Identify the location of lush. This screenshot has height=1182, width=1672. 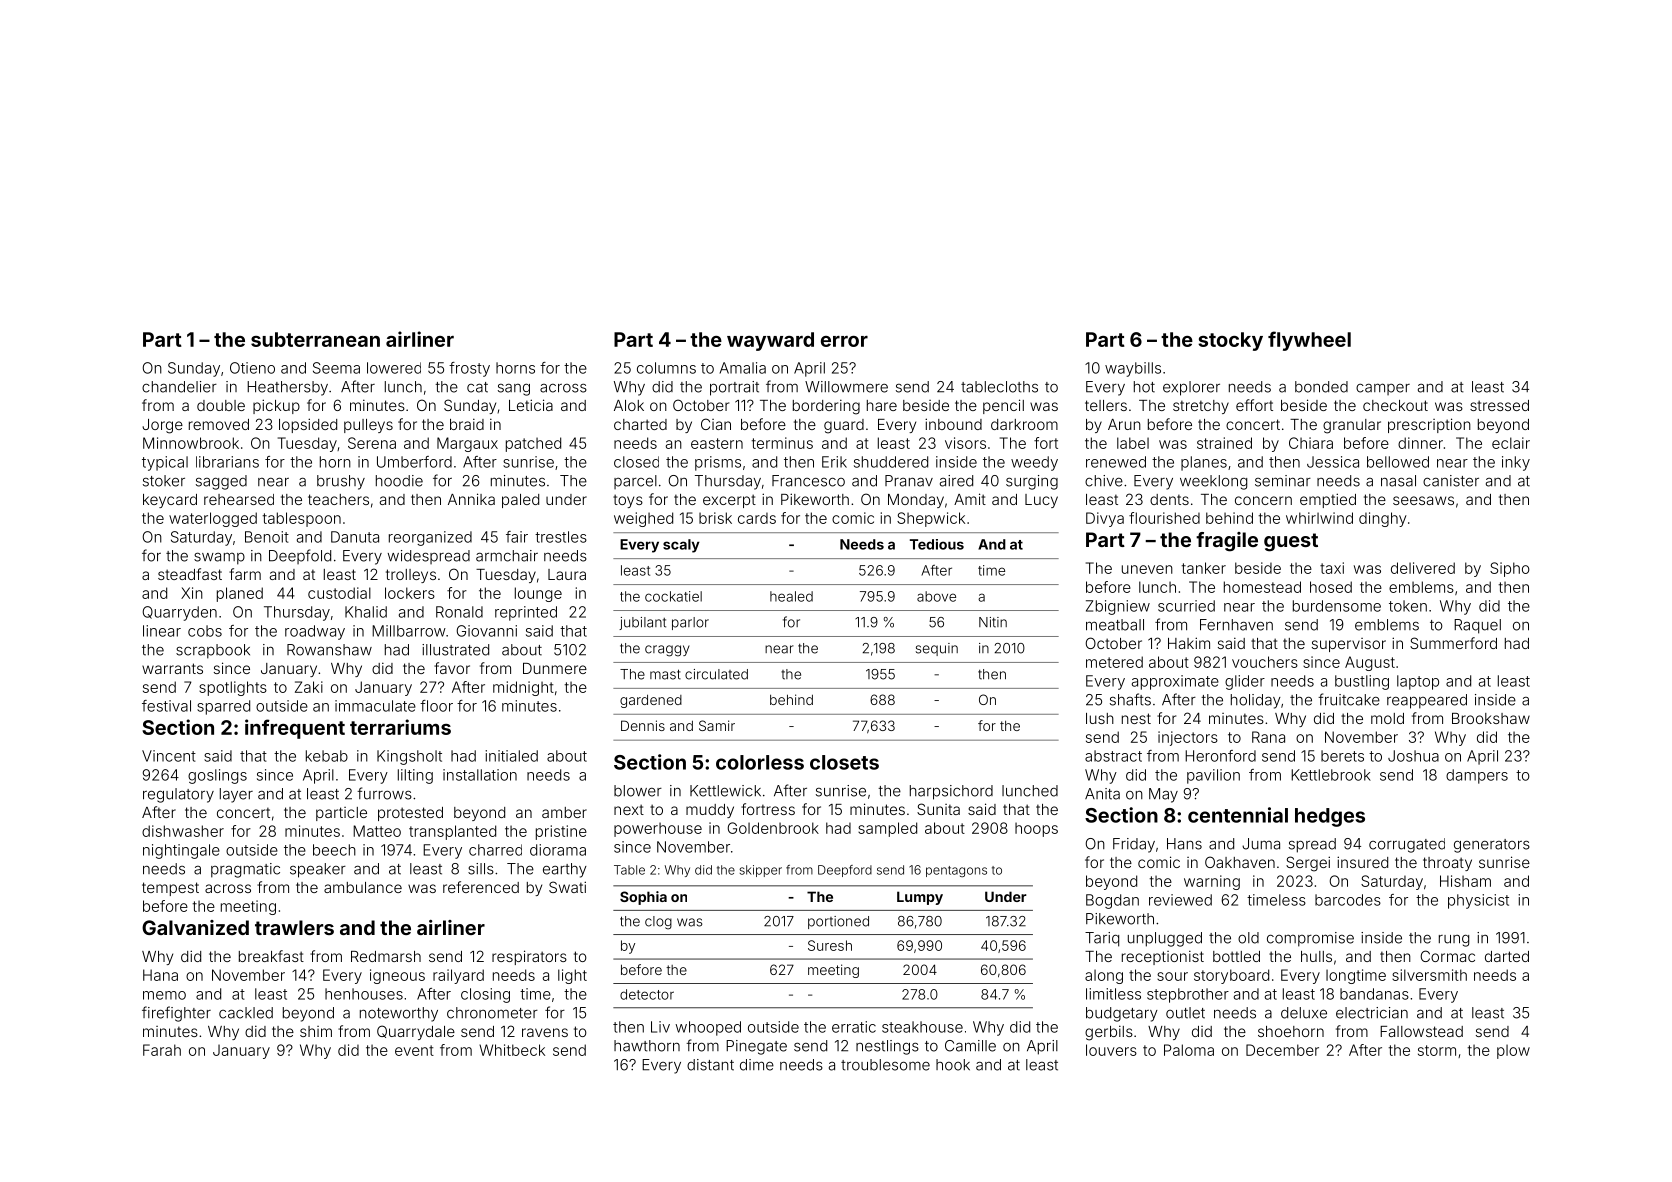
(1100, 718).
